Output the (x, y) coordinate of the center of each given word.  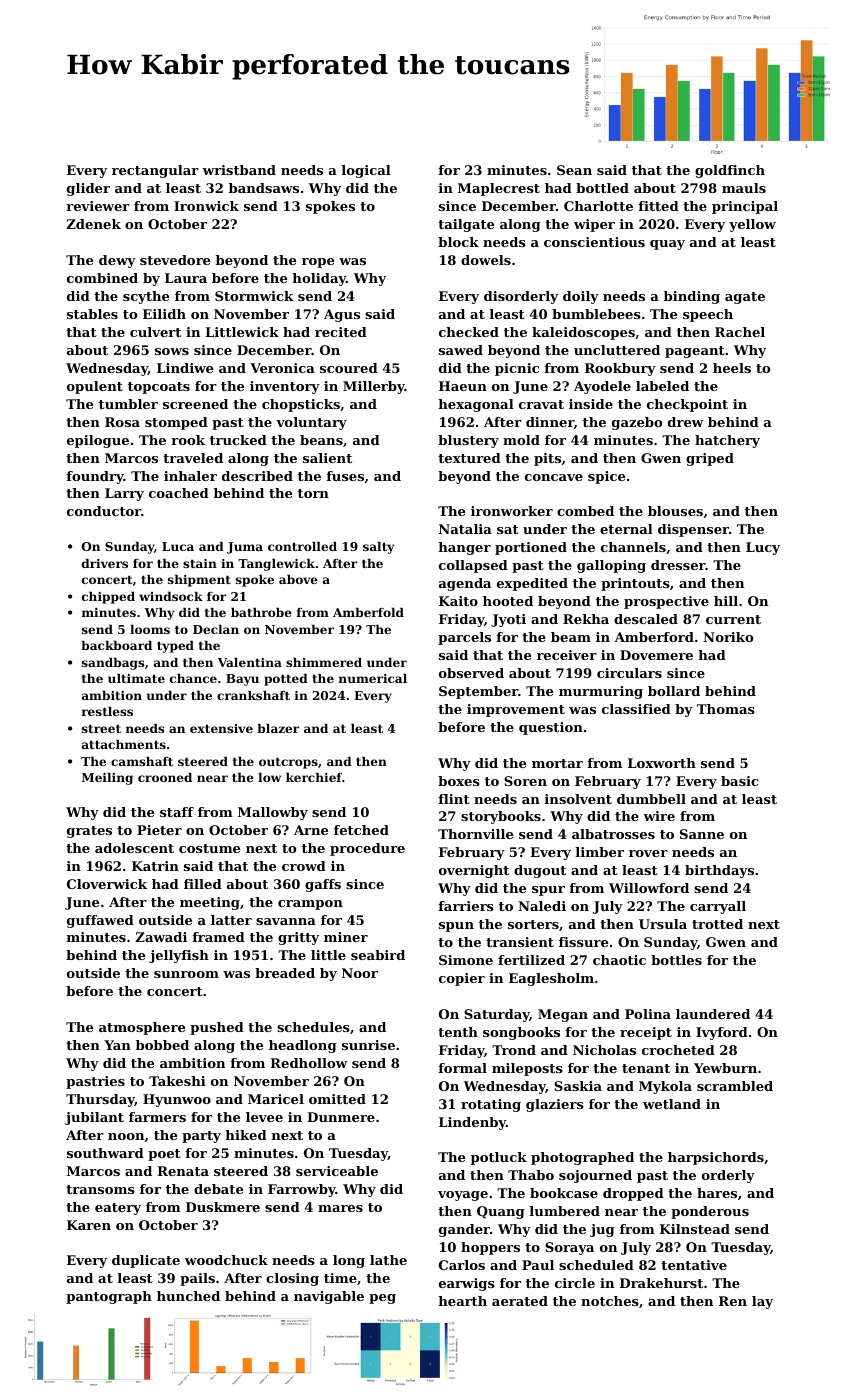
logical (366, 171)
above (298, 579)
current (733, 619)
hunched (188, 1296)
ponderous (710, 1212)
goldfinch (730, 171)
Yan (117, 1045)
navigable (329, 1297)
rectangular (155, 171)
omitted (337, 1099)
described (257, 476)
